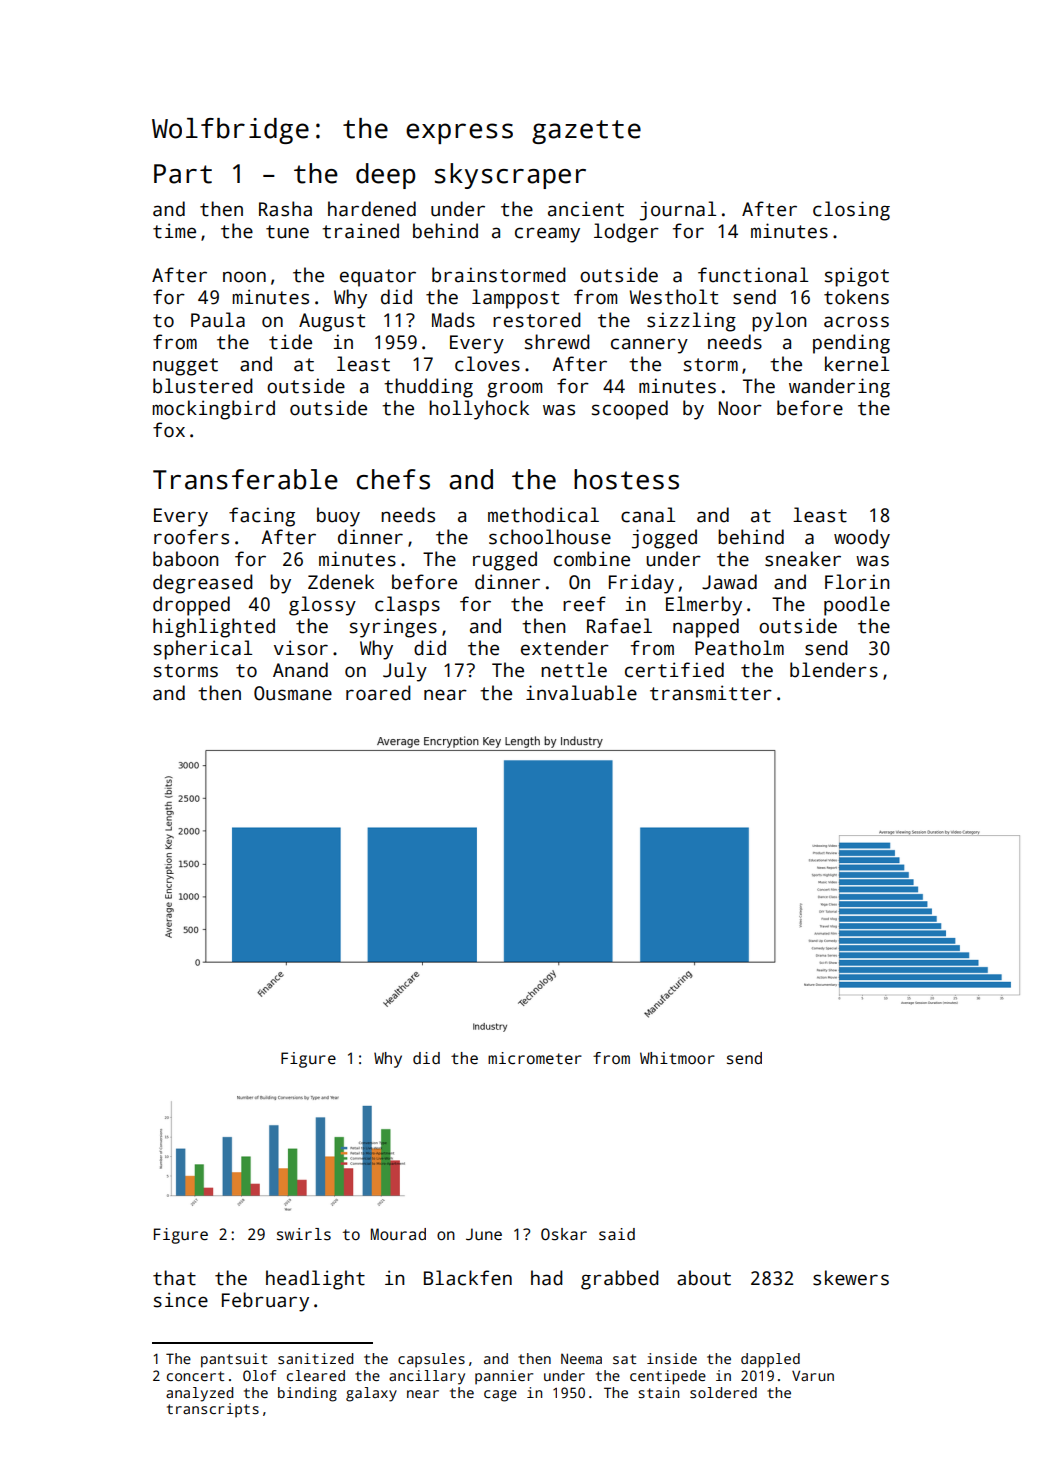 The image size is (1043, 1481). Describe the element at coordinates (851, 211) in the page. I see `closing` at that location.
